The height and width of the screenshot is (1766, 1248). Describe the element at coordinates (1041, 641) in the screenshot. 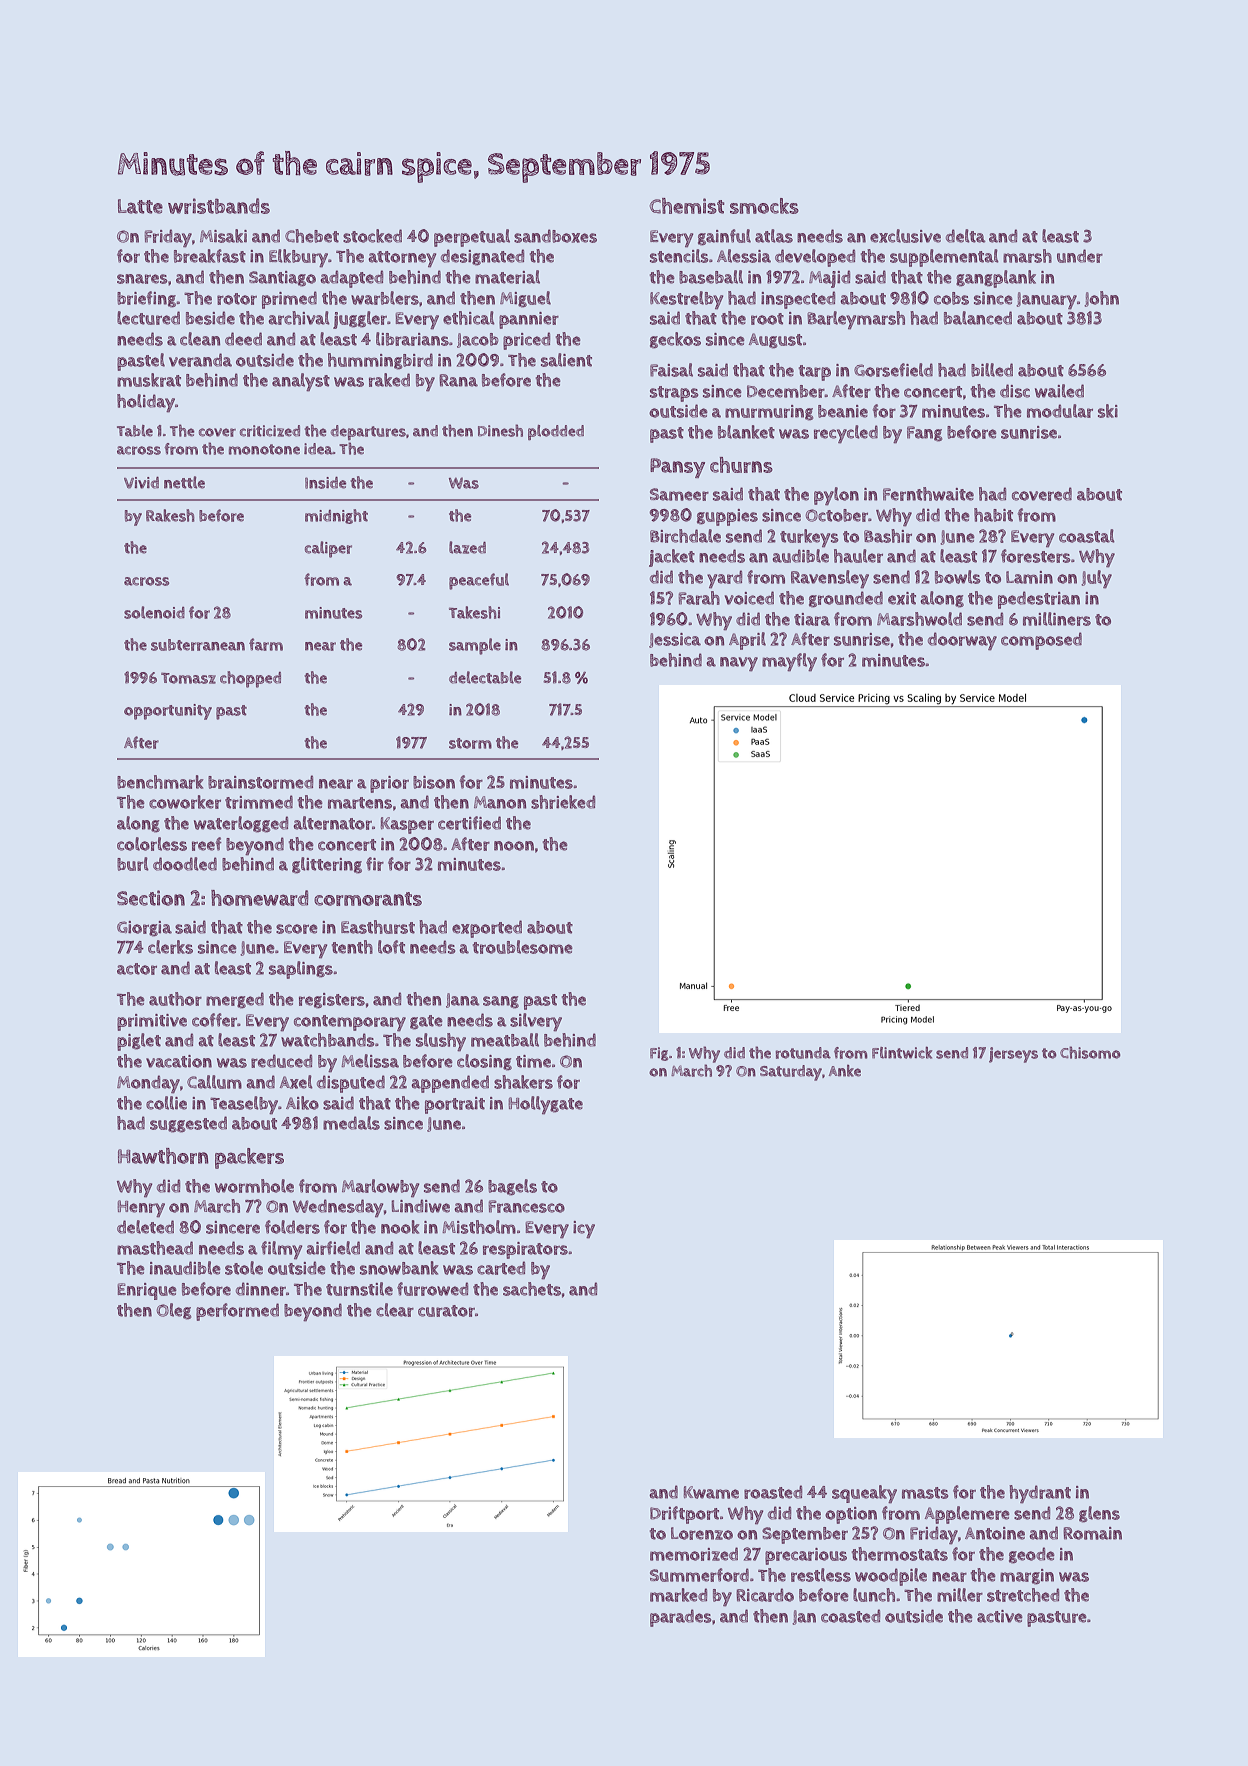

I see `composed` at that location.
